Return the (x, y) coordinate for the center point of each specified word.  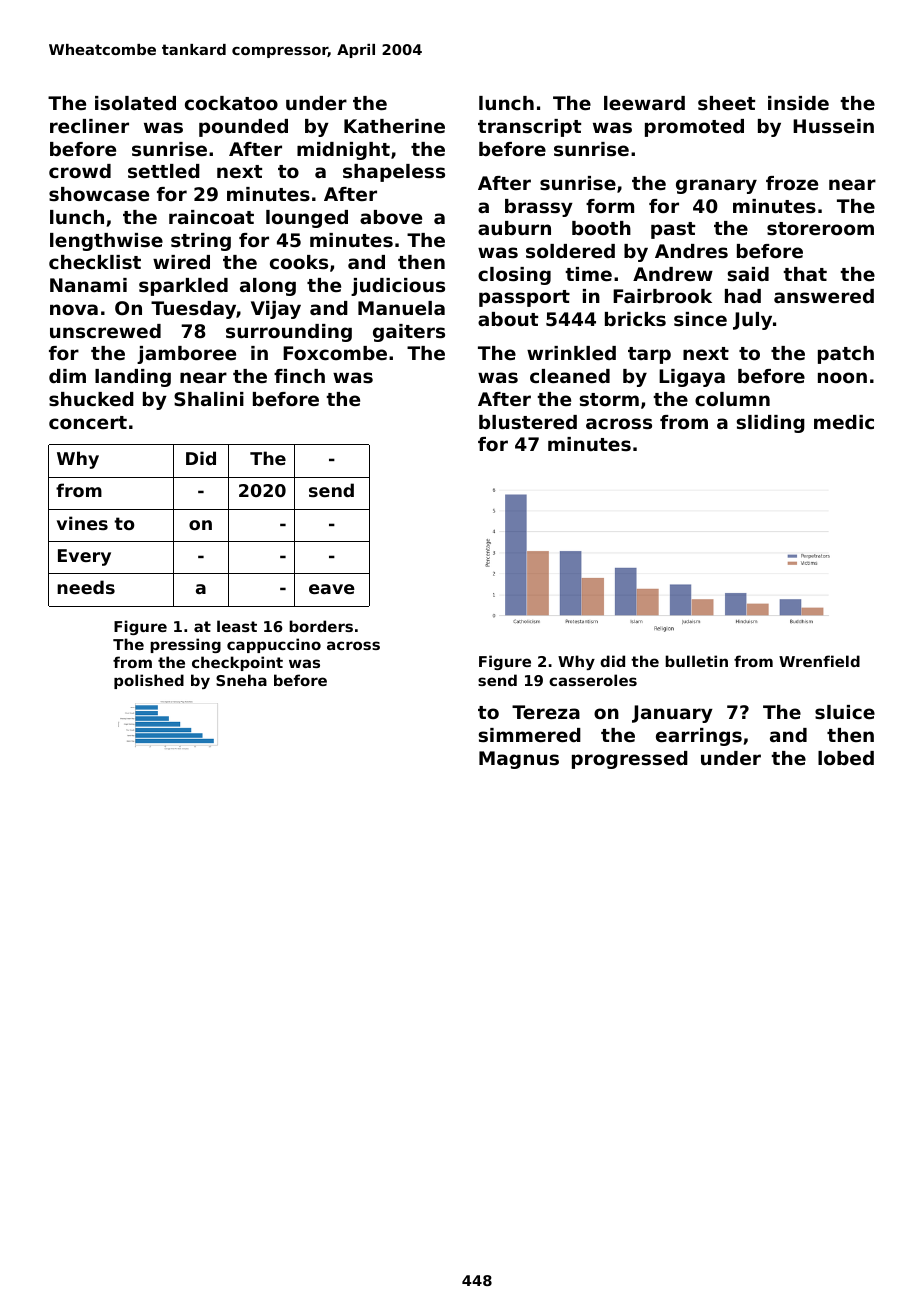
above (391, 217)
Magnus (519, 760)
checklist (95, 262)
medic (844, 422)
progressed (630, 760)
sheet (726, 103)
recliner (89, 126)
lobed (846, 758)
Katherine (394, 126)
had (743, 296)
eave (332, 589)
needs (86, 587)
